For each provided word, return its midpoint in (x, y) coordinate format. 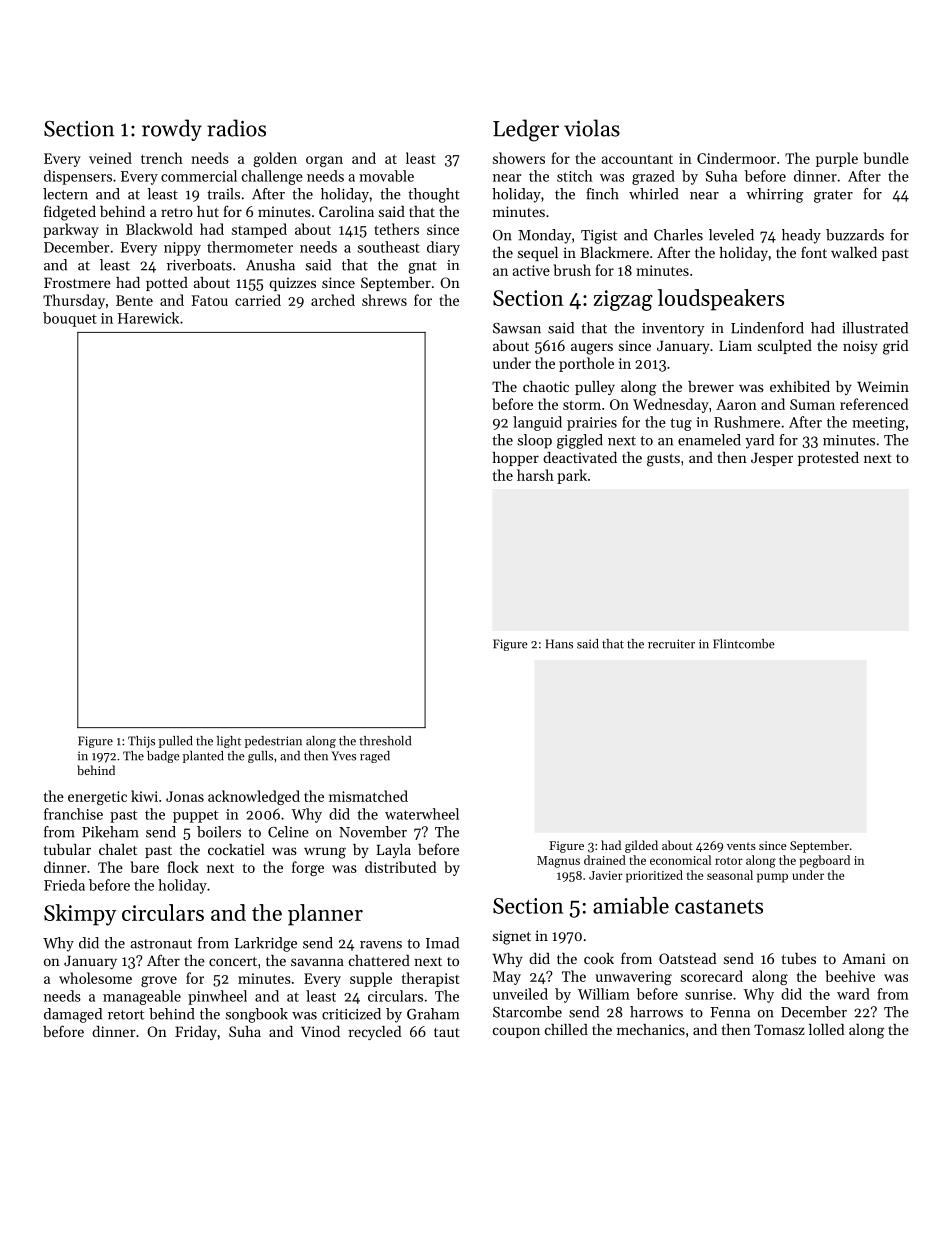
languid (537, 423)
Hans (559, 644)
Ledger (526, 130)
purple (837, 159)
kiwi (144, 796)
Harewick (148, 318)
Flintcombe (744, 644)
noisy (860, 347)
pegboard (825, 861)
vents (741, 846)
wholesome (95, 978)
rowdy (172, 130)
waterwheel (422, 814)
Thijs (141, 742)
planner (325, 915)
